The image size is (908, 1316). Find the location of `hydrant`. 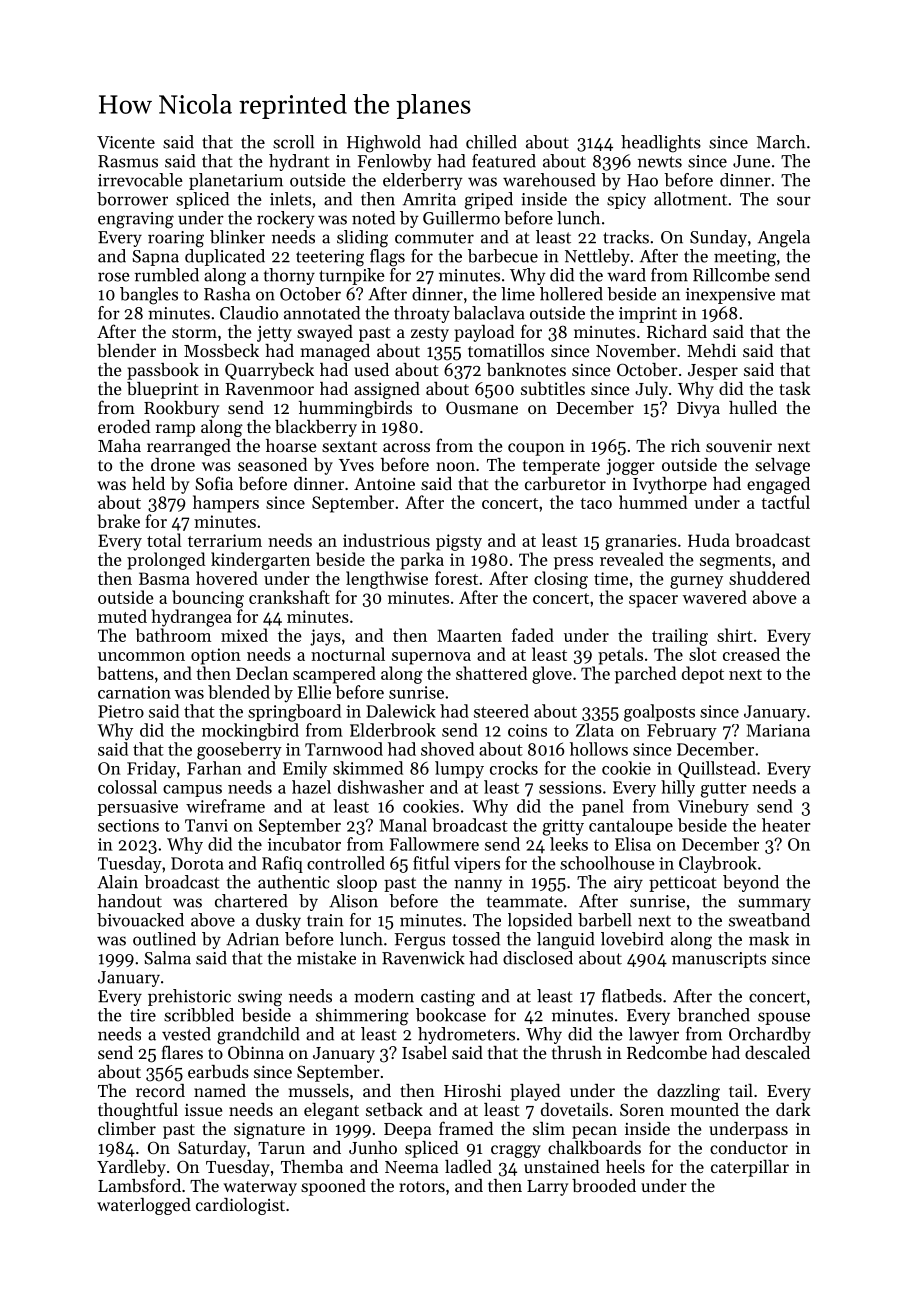

hydrant is located at coordinates (299, 162).
